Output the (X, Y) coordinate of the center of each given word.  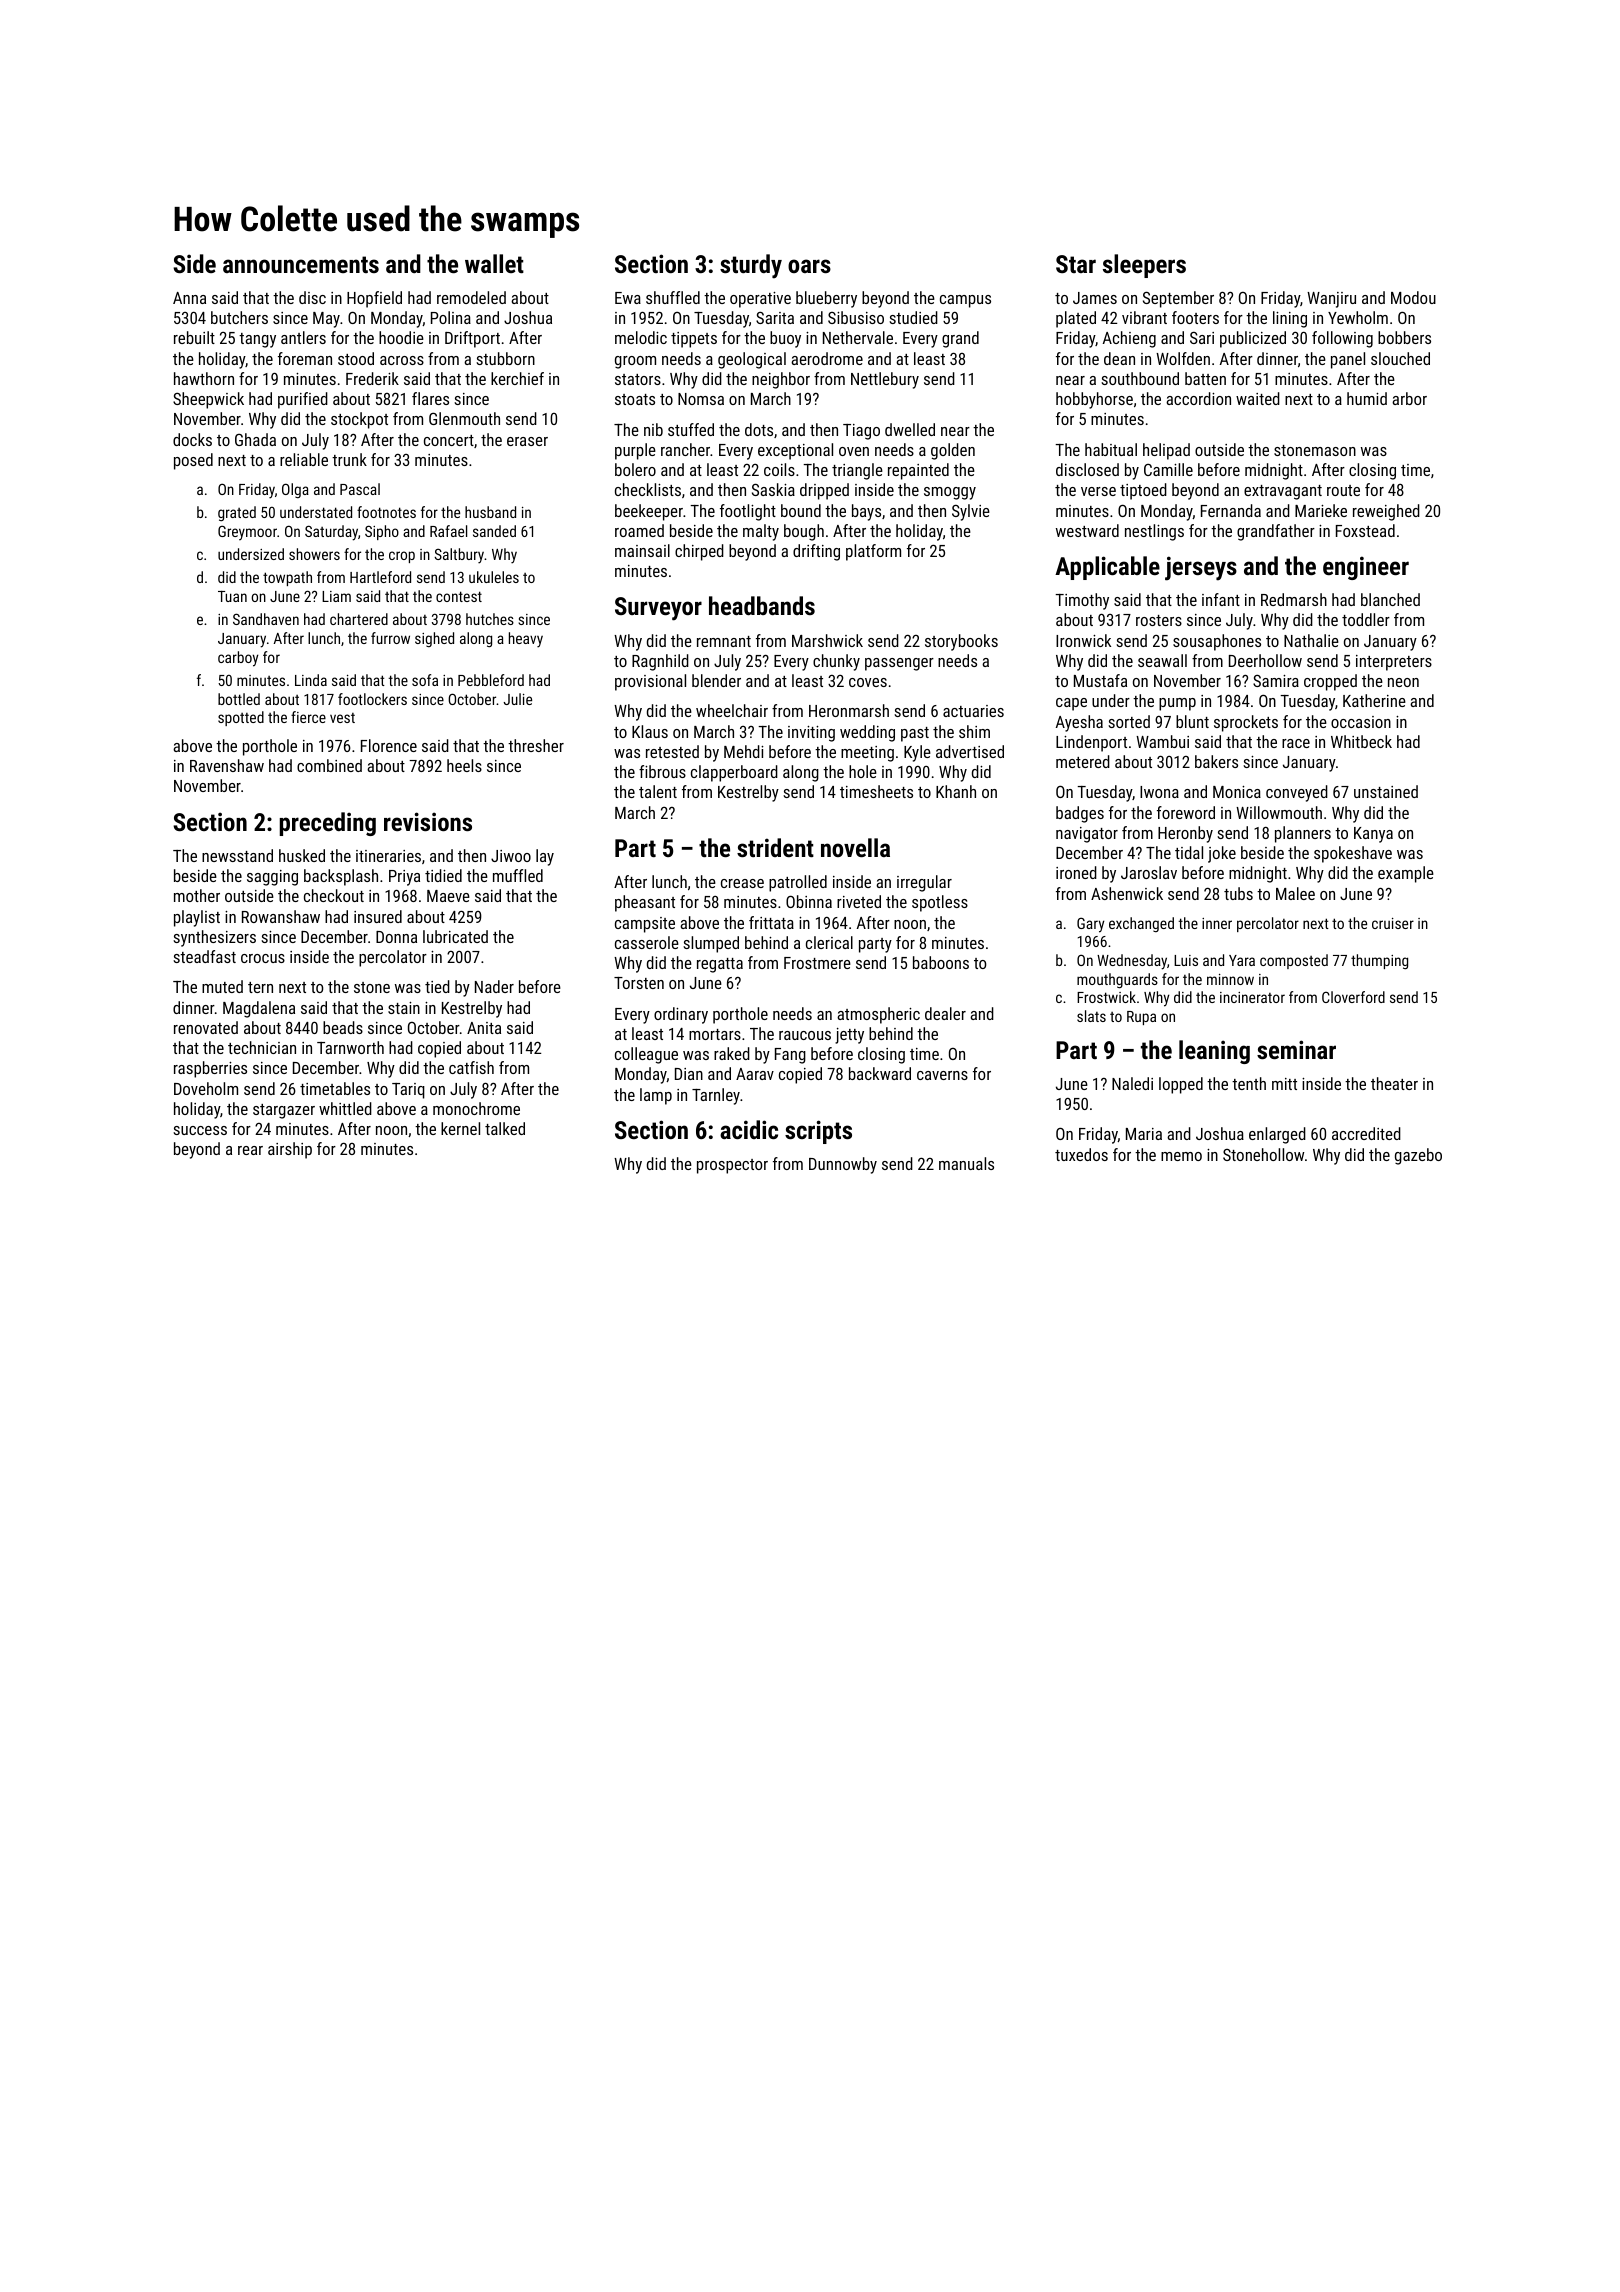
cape (1071, 704)
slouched (1400, 358)
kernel (460, 1128)
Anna (189, 298)
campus (965, 301)
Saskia (773, 489)
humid (1367, 398)
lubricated (455, 936)
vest (342, 718)
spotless (940, 903)
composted (1294, 961)
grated (237, 513)
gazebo (1418, 1156)
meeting (867, 754)
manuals (966, 1163)
